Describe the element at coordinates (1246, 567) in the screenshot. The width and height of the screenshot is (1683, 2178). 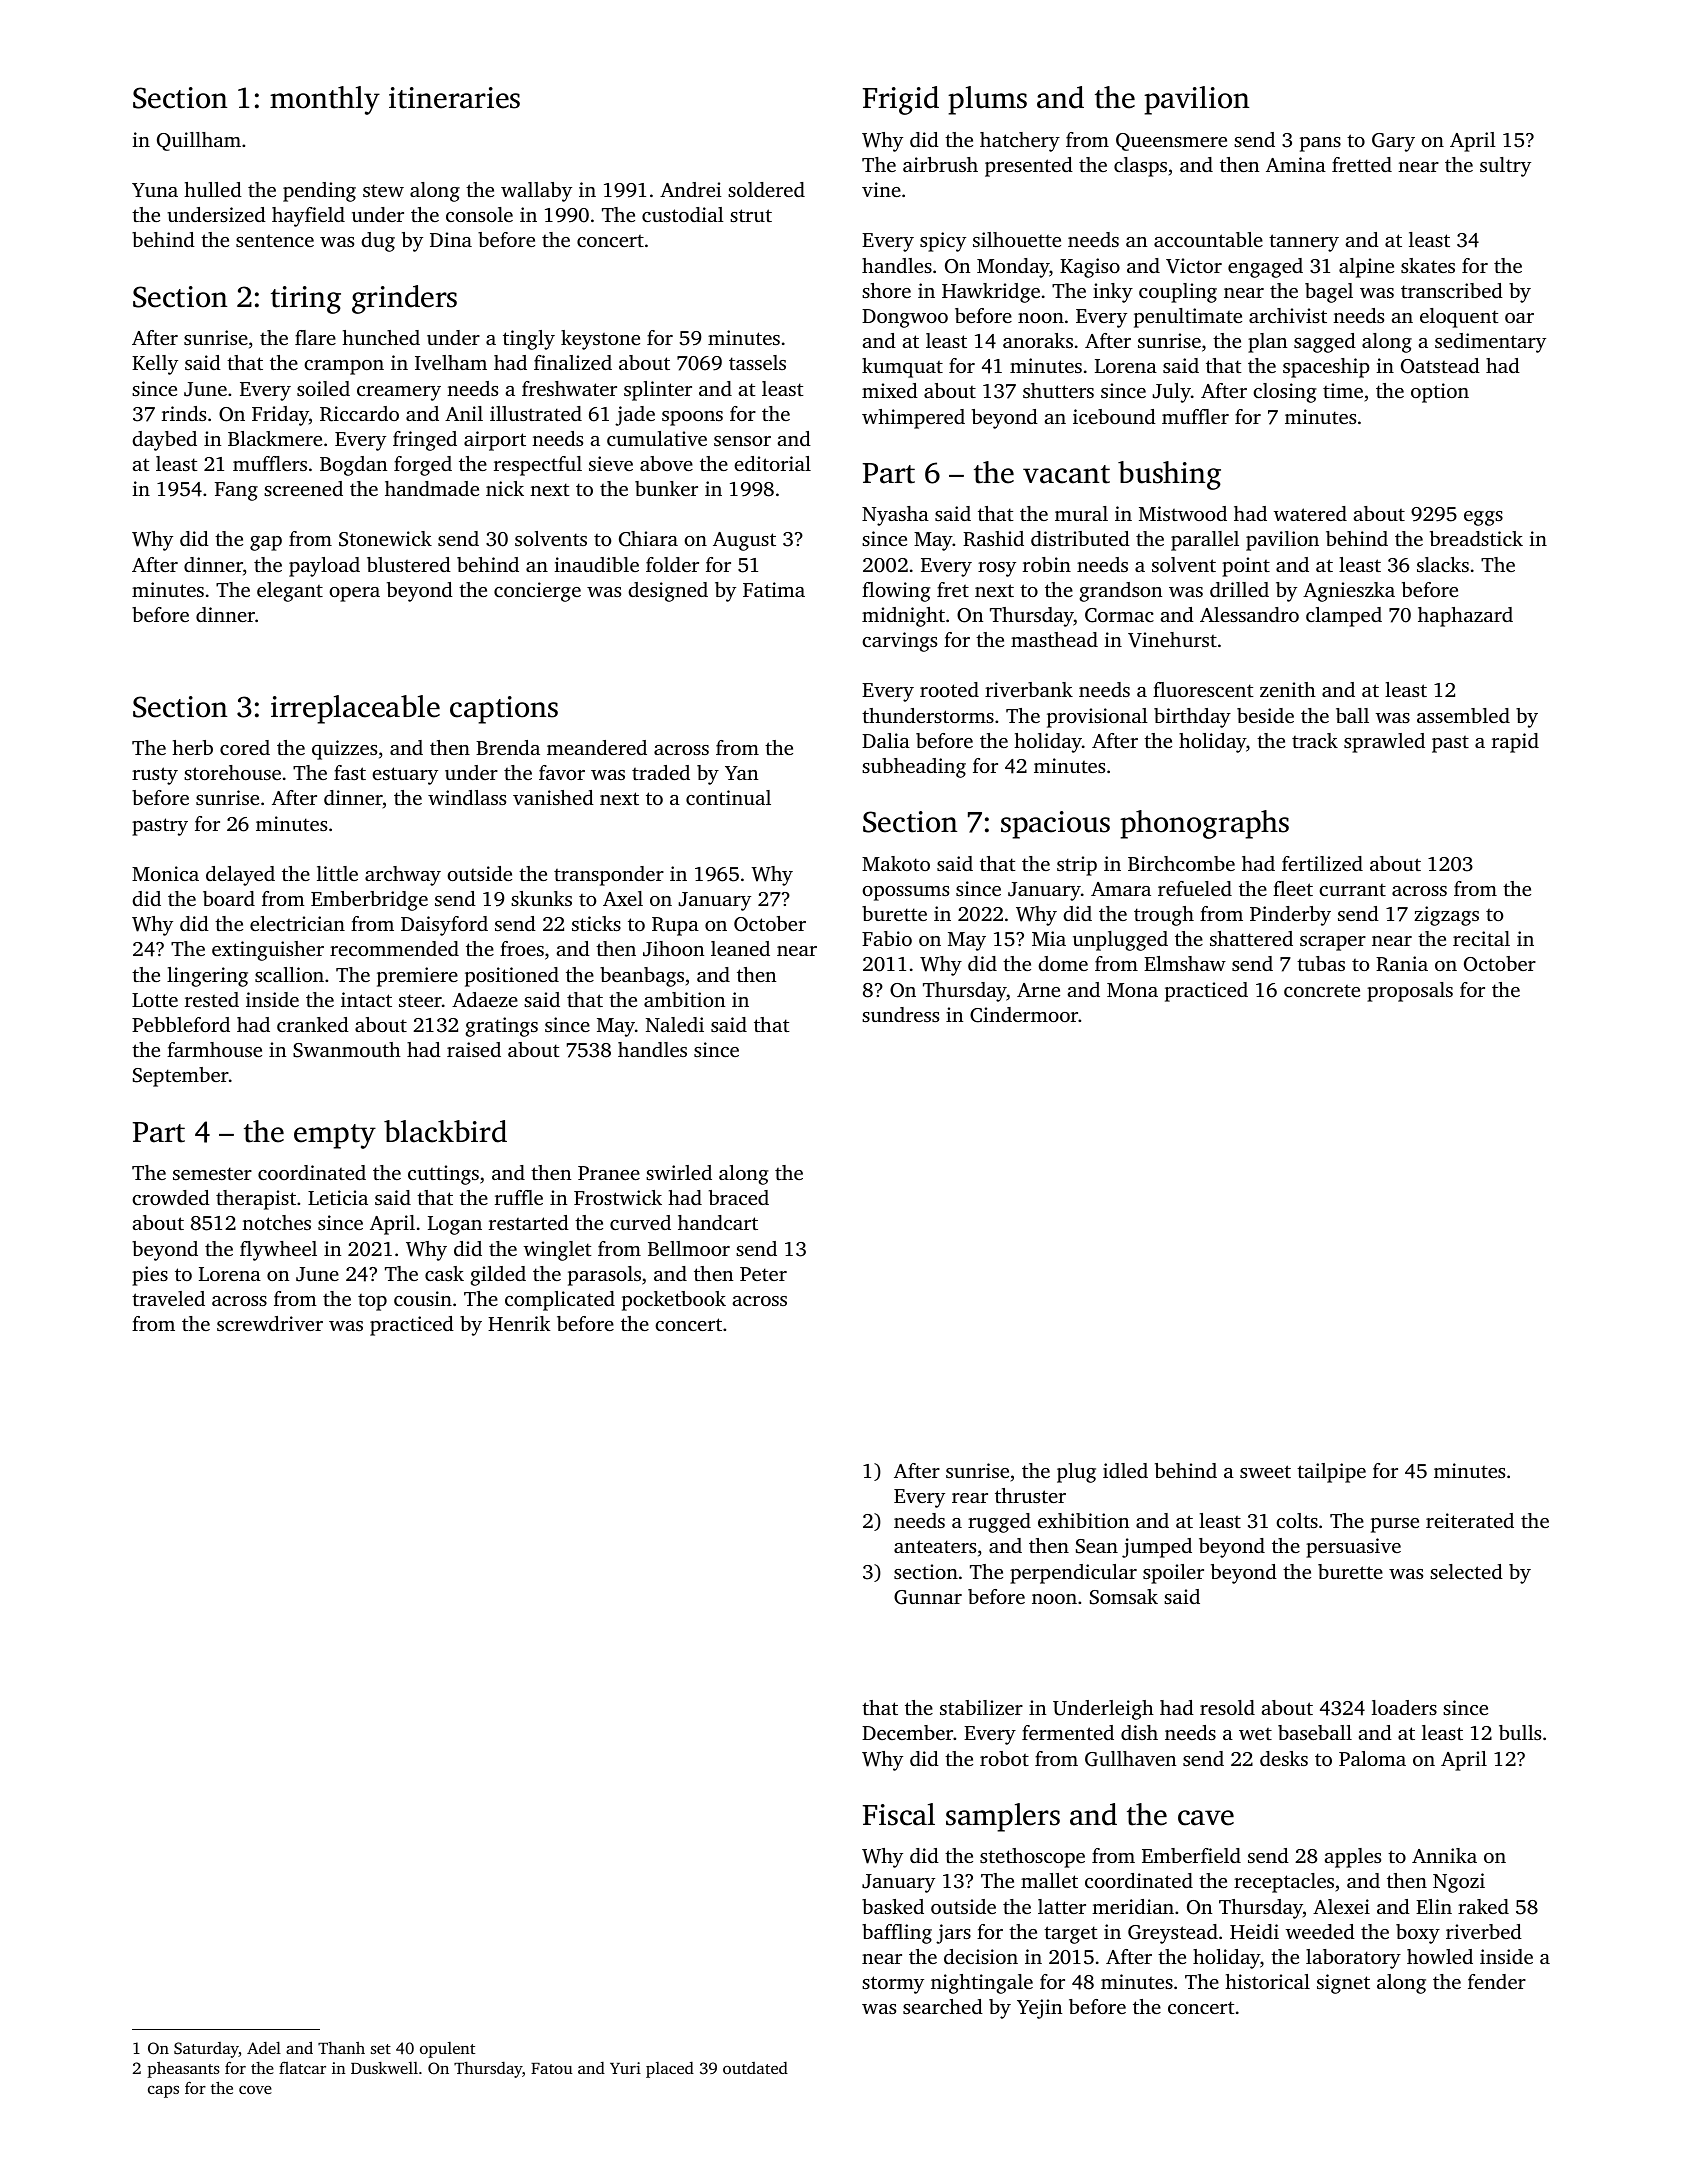
I see `point` at that location.
